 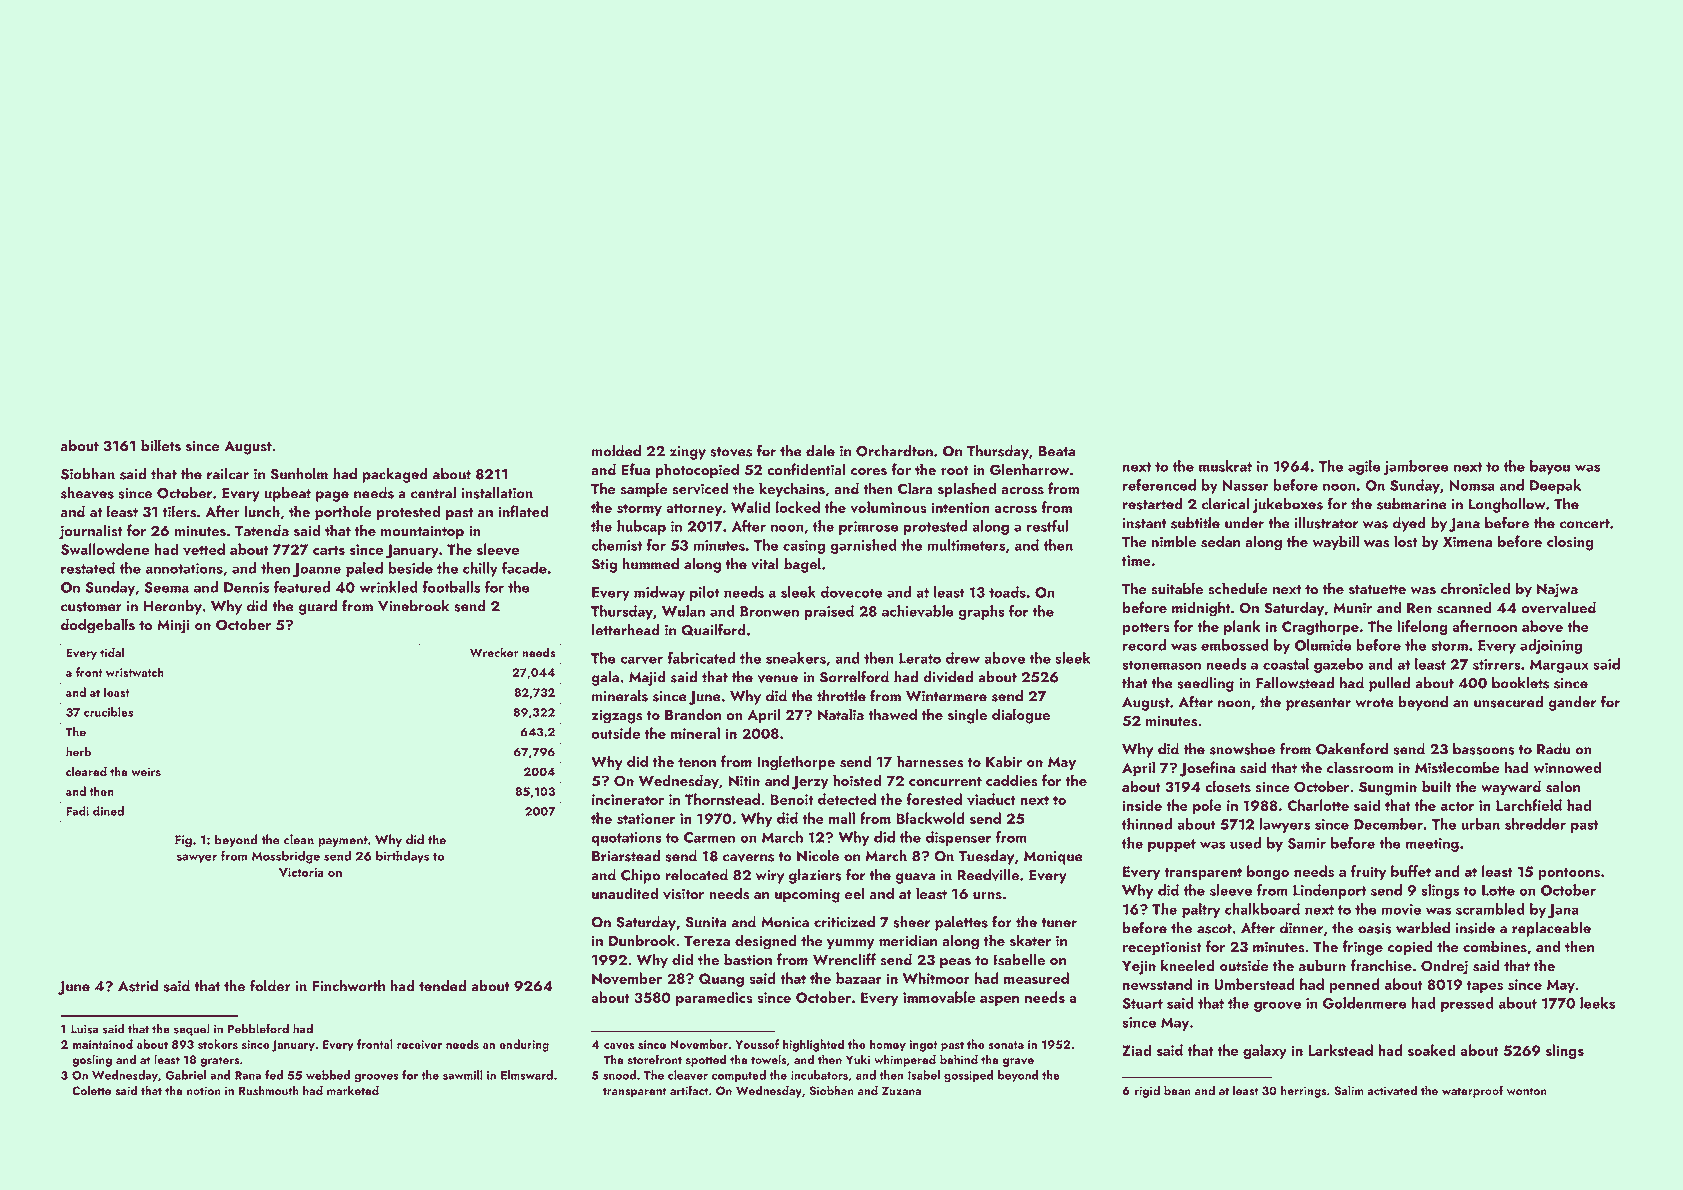 What do you see at coordinates (395, 475) in the screenshot?
I see `packaged` at bounding box center [395, 475].
